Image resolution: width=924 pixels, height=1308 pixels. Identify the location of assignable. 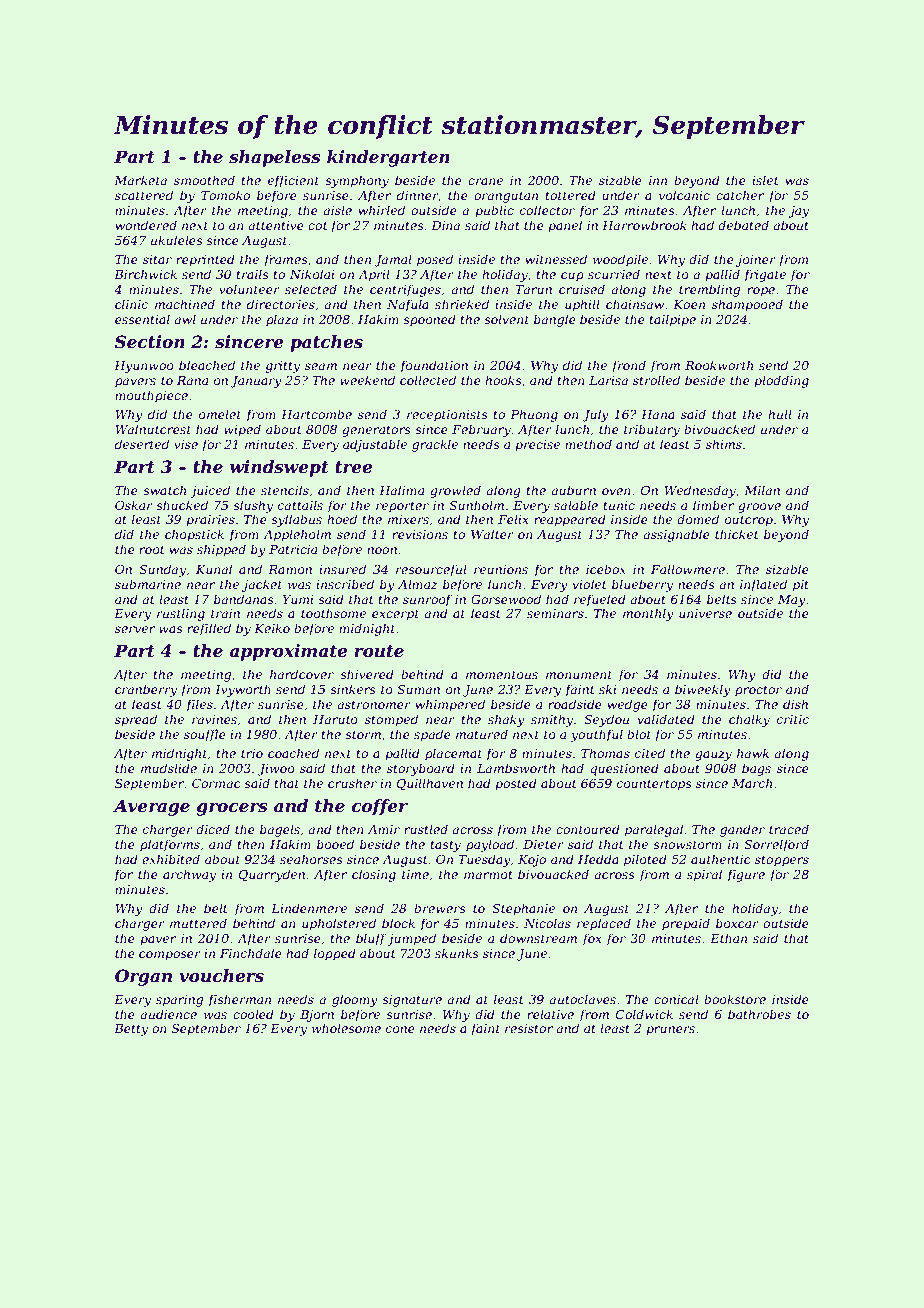
(676, 535).
